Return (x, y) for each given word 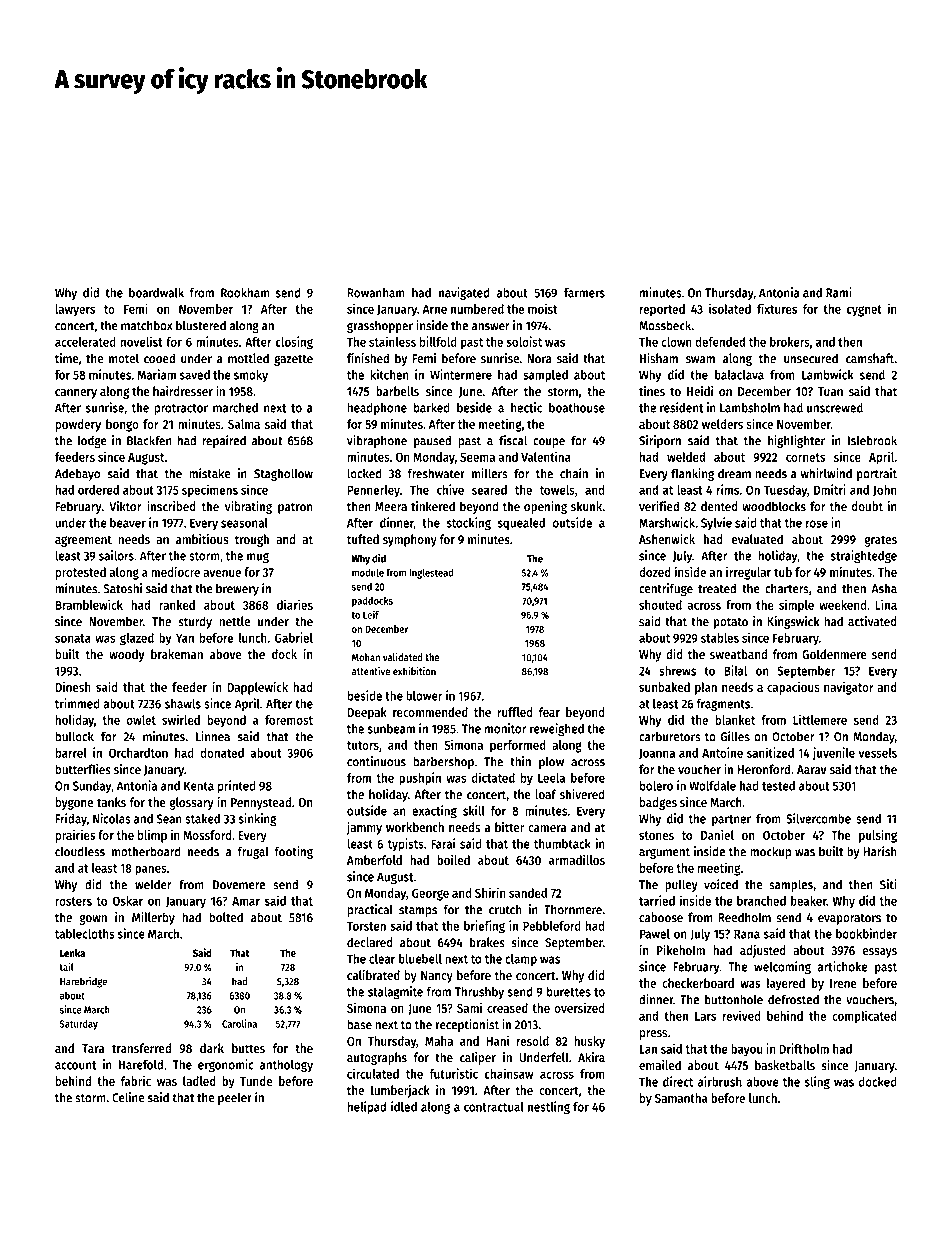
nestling (549, 1108)
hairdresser (183, 391)
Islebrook (872, 440)
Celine (128, 1097)
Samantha (681, 1098)
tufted (363, 539)
